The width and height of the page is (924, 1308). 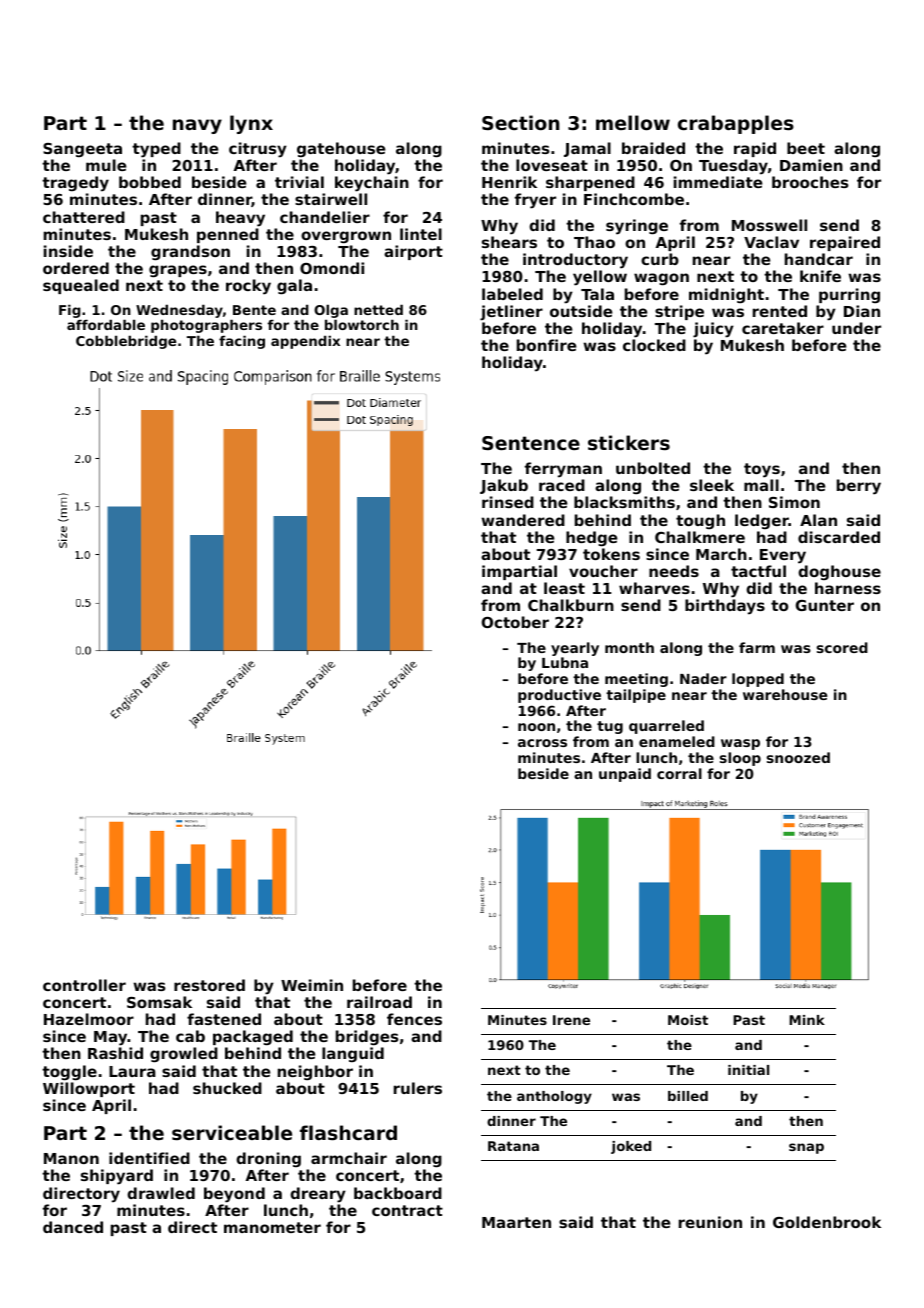 What do you see at coordinates (536, 727) in the page?
I see `noon` at bounding box center [536, 727].
